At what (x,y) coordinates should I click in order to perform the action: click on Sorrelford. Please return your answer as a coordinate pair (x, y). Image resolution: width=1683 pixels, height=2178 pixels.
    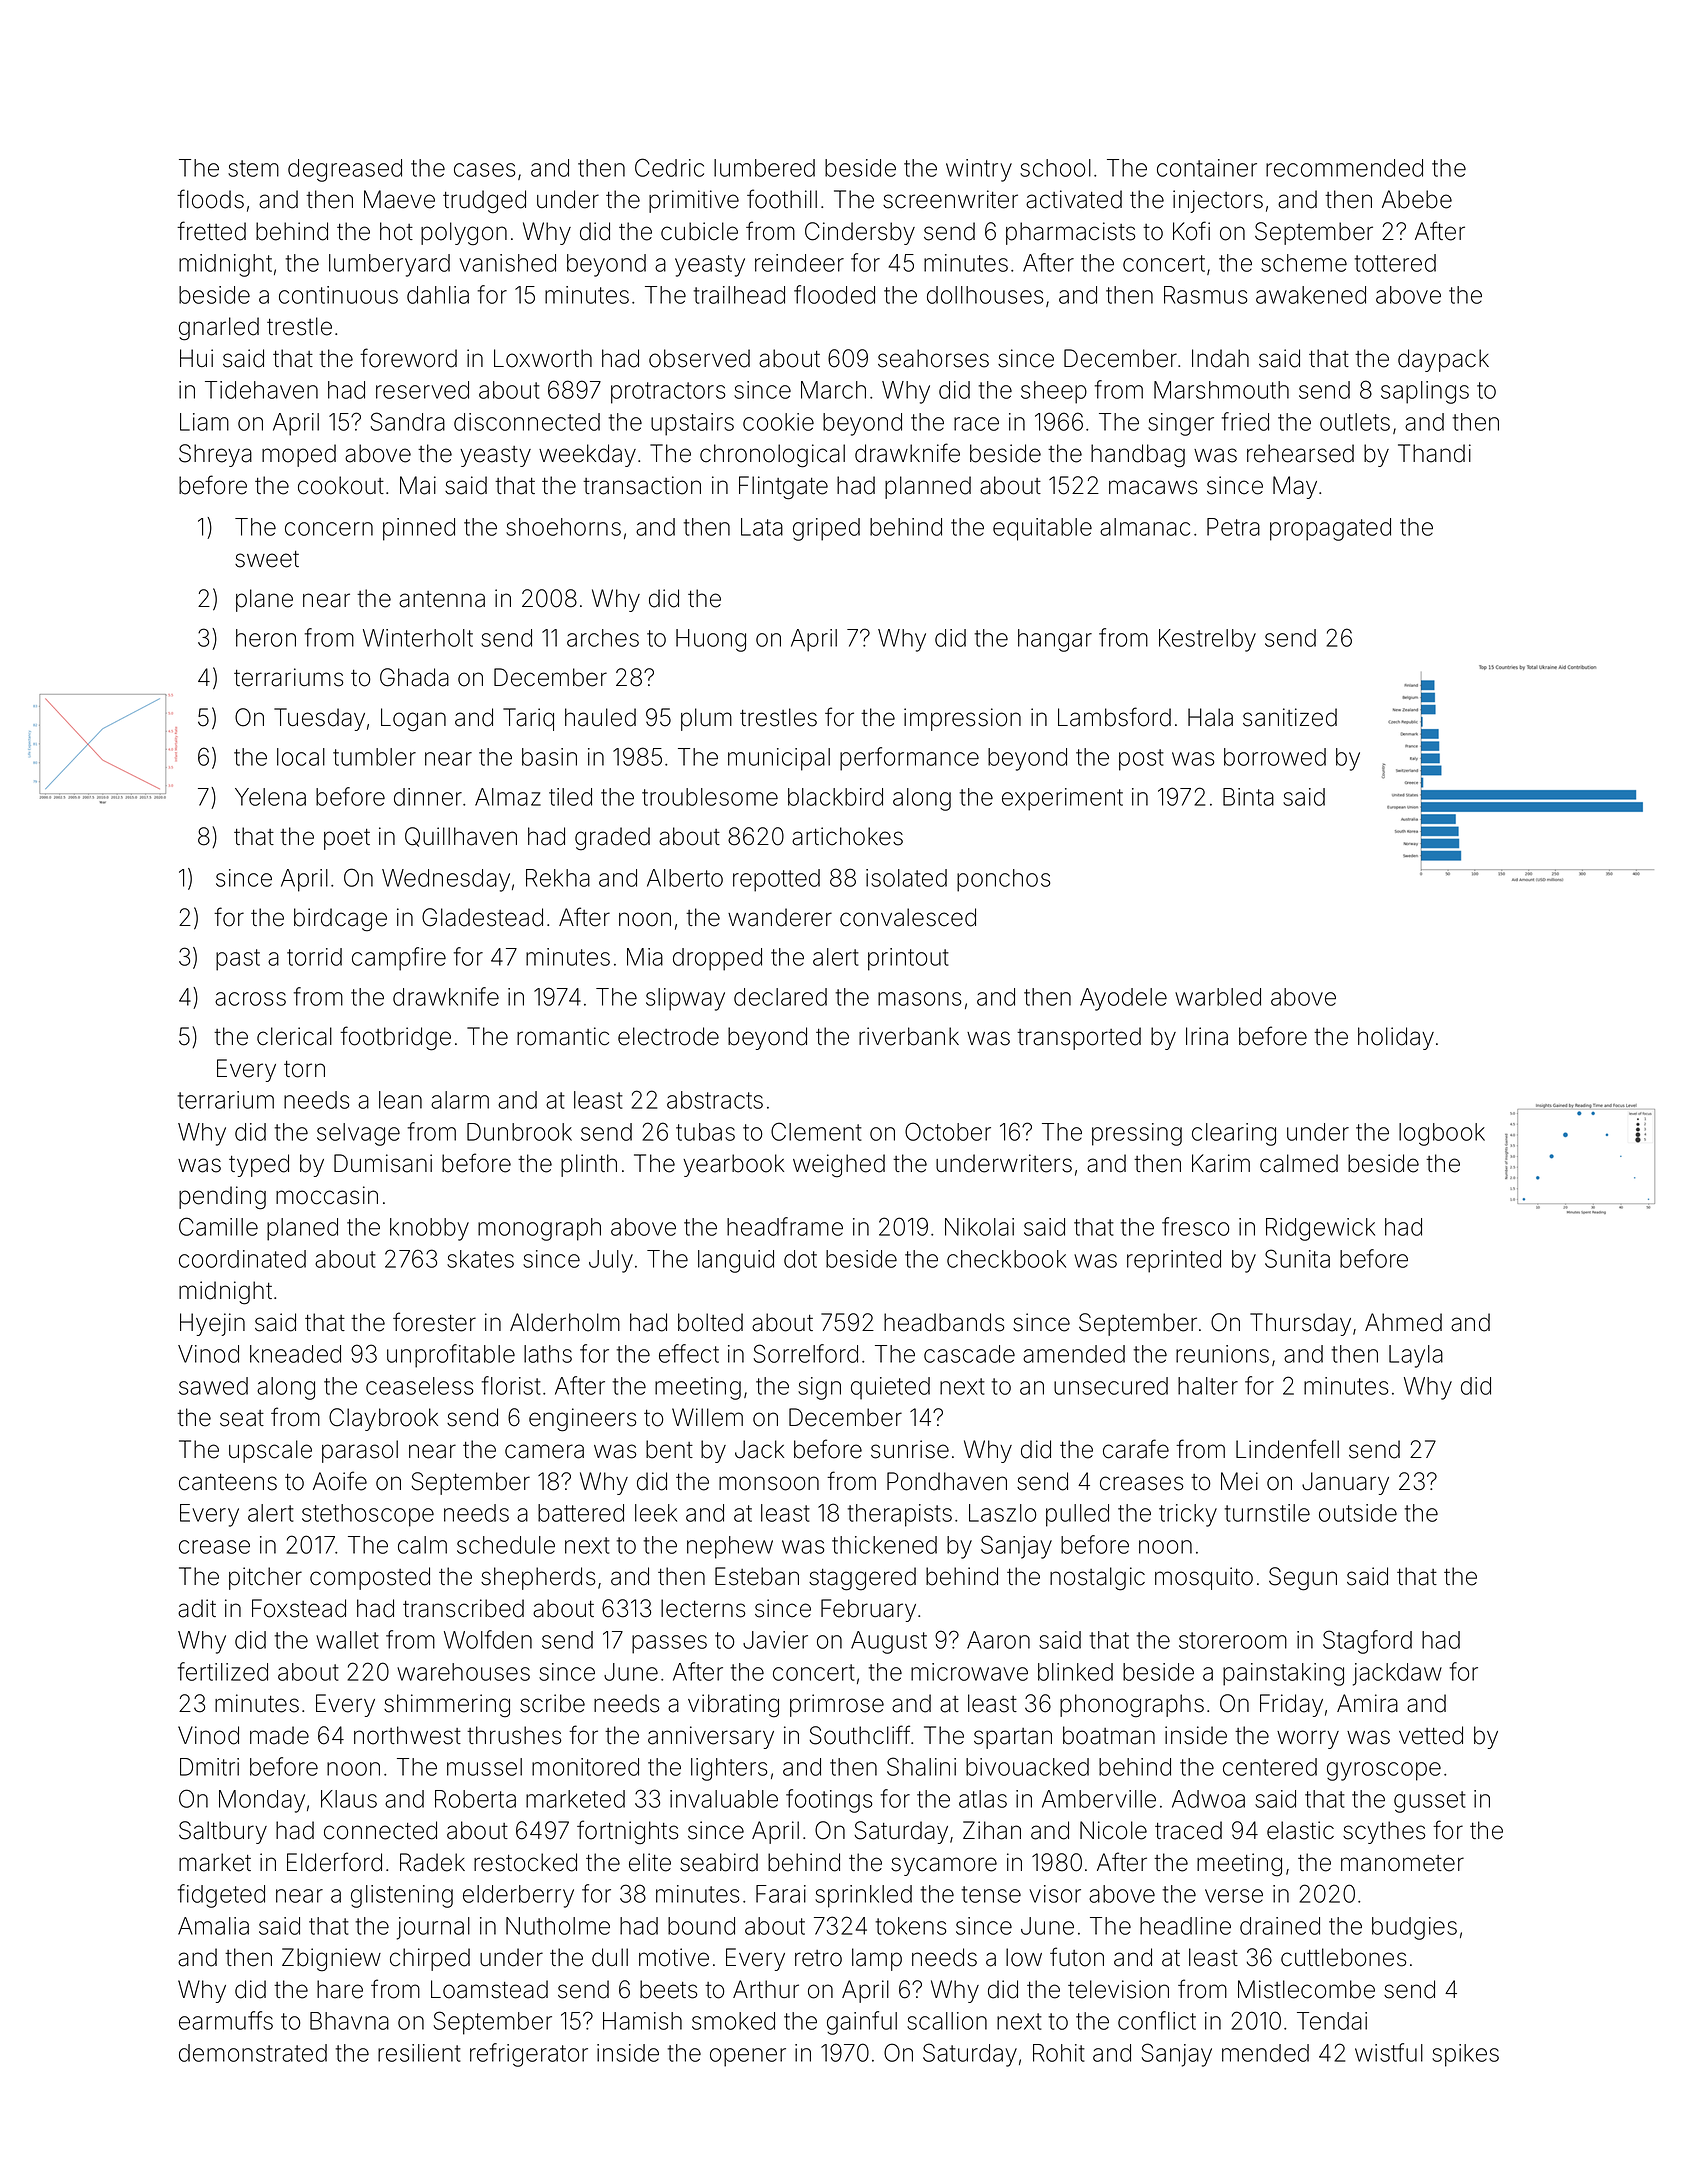
    Looking at the image, I should click on (806, 1353).
